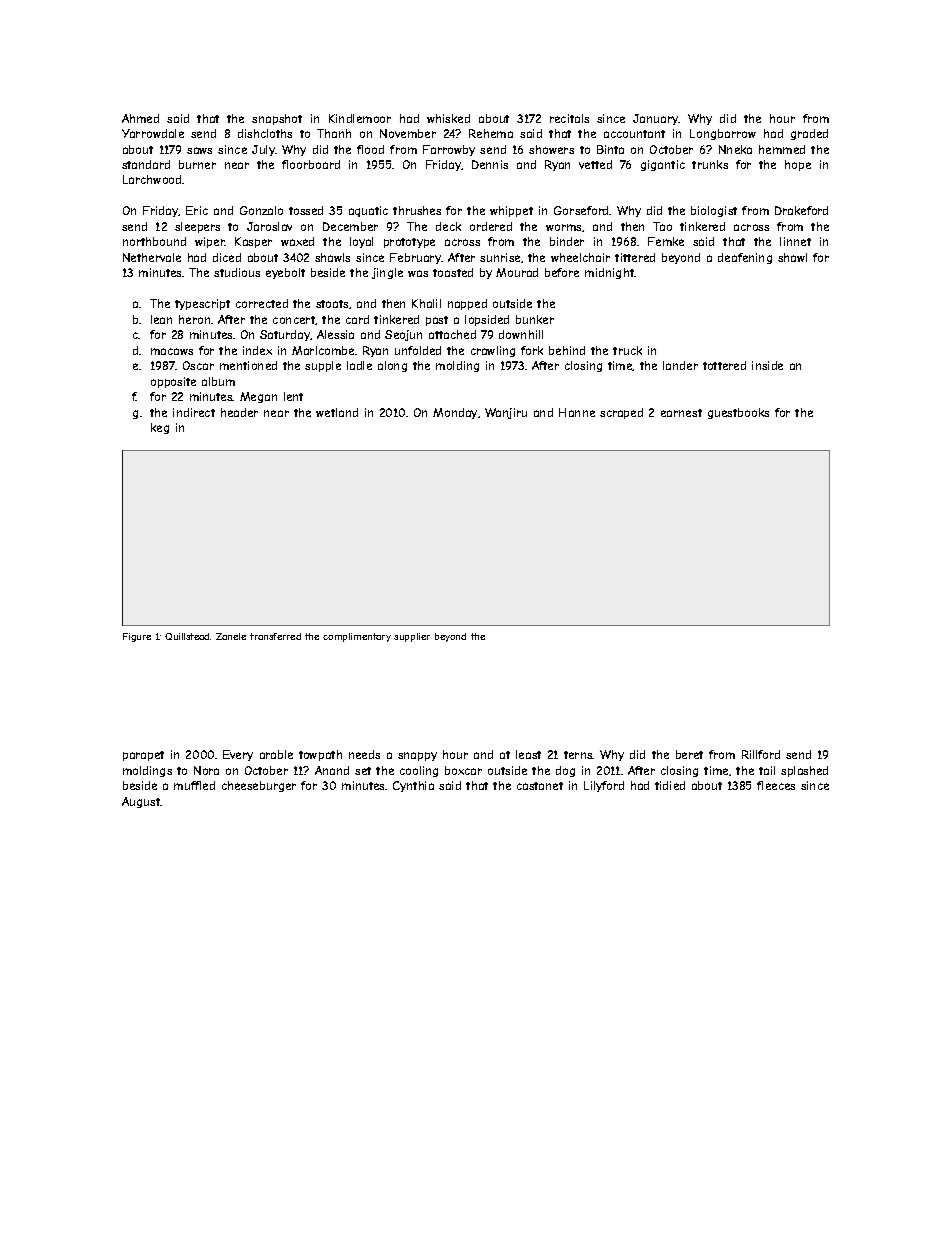 Image resolution: width=952 pixels, height=1233 pixels. What do you see at coordinates (275, 636) in the page?
I see `transferred` at bounding box center [275, 636].
